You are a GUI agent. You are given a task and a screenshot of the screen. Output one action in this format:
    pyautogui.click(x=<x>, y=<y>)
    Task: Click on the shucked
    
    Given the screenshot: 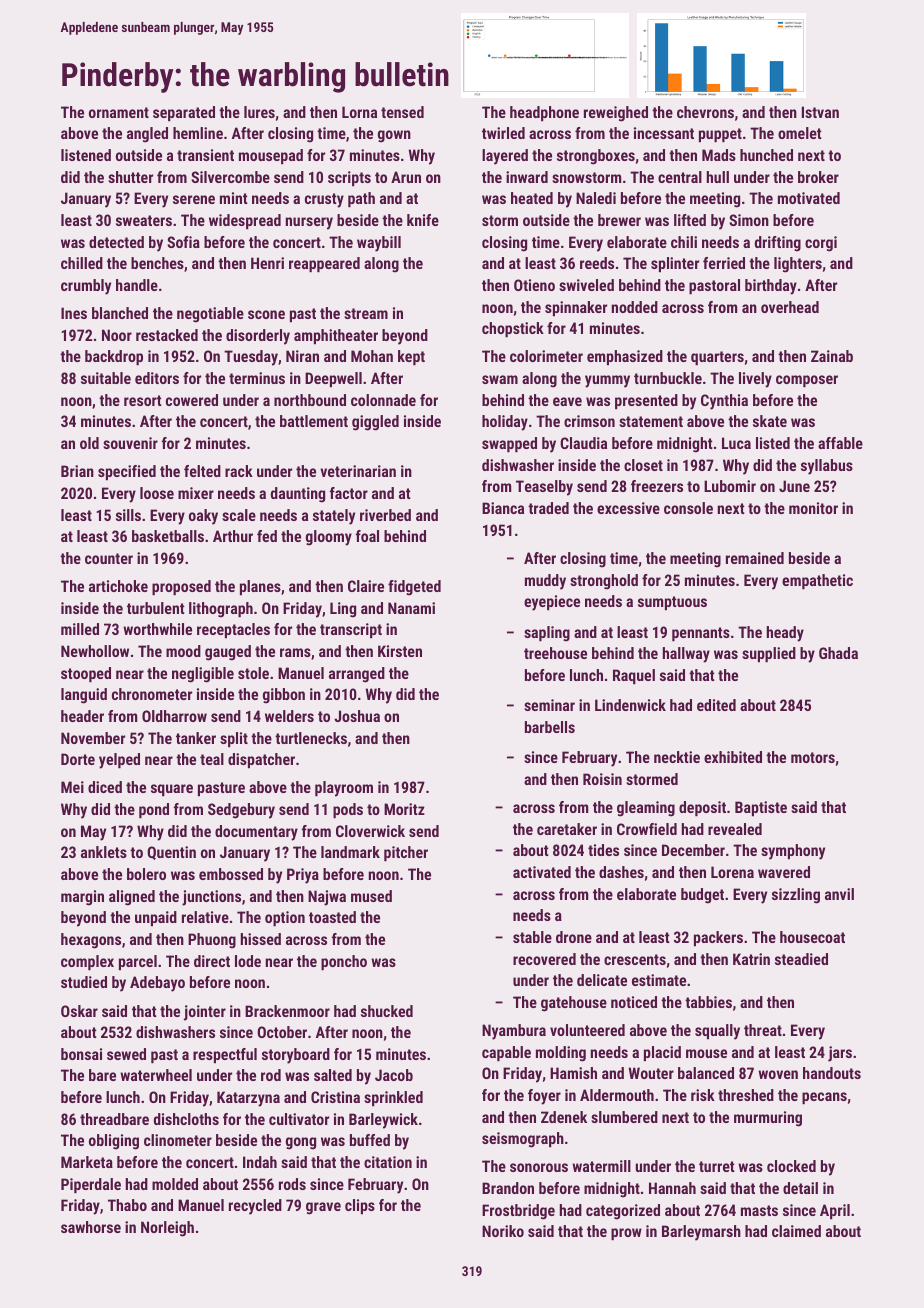 What is the action you would take?
    pyautogui.click(x=387, y=1011)
